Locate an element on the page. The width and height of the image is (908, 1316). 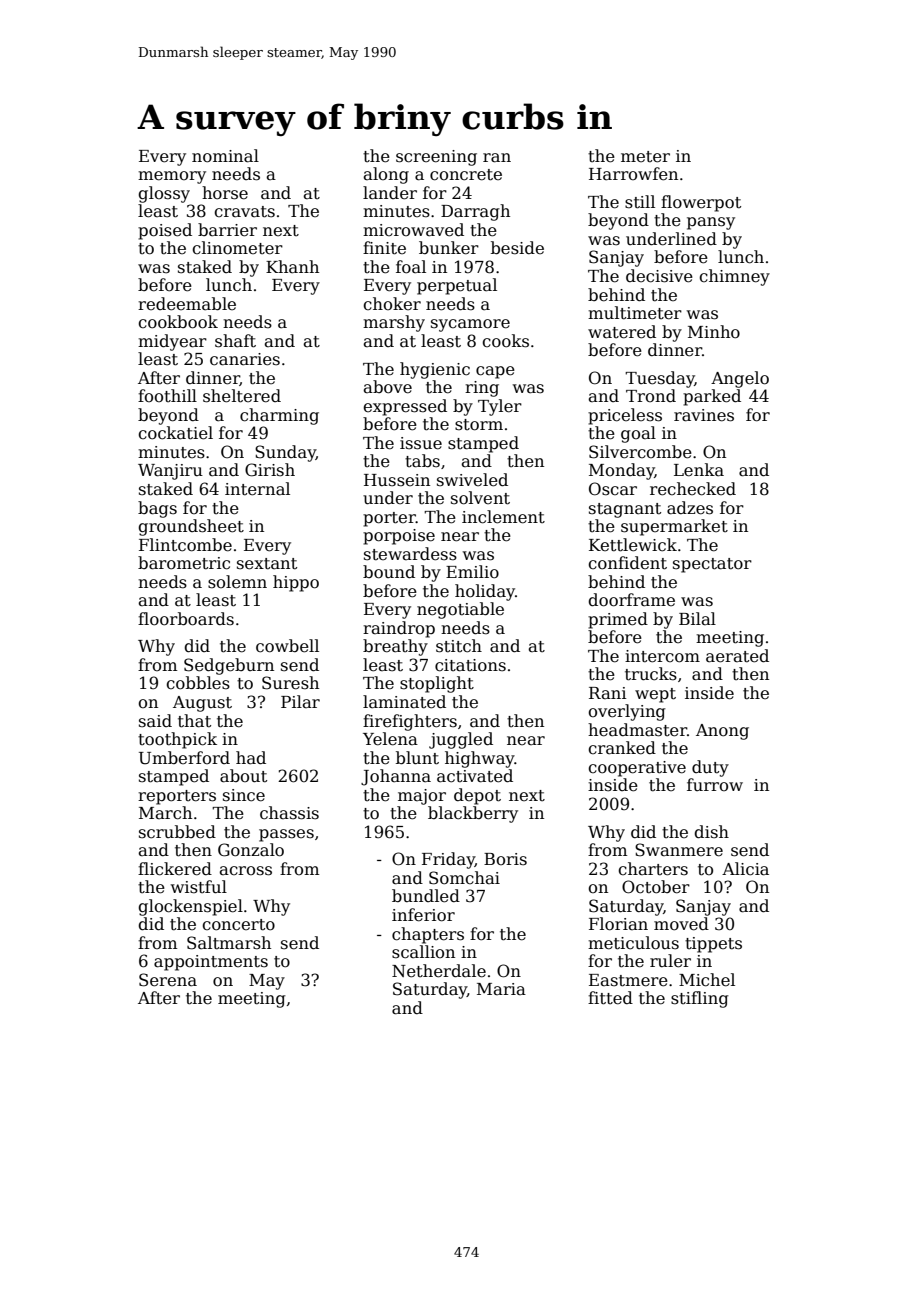
Alicia is located at coordinates (745, 869).
